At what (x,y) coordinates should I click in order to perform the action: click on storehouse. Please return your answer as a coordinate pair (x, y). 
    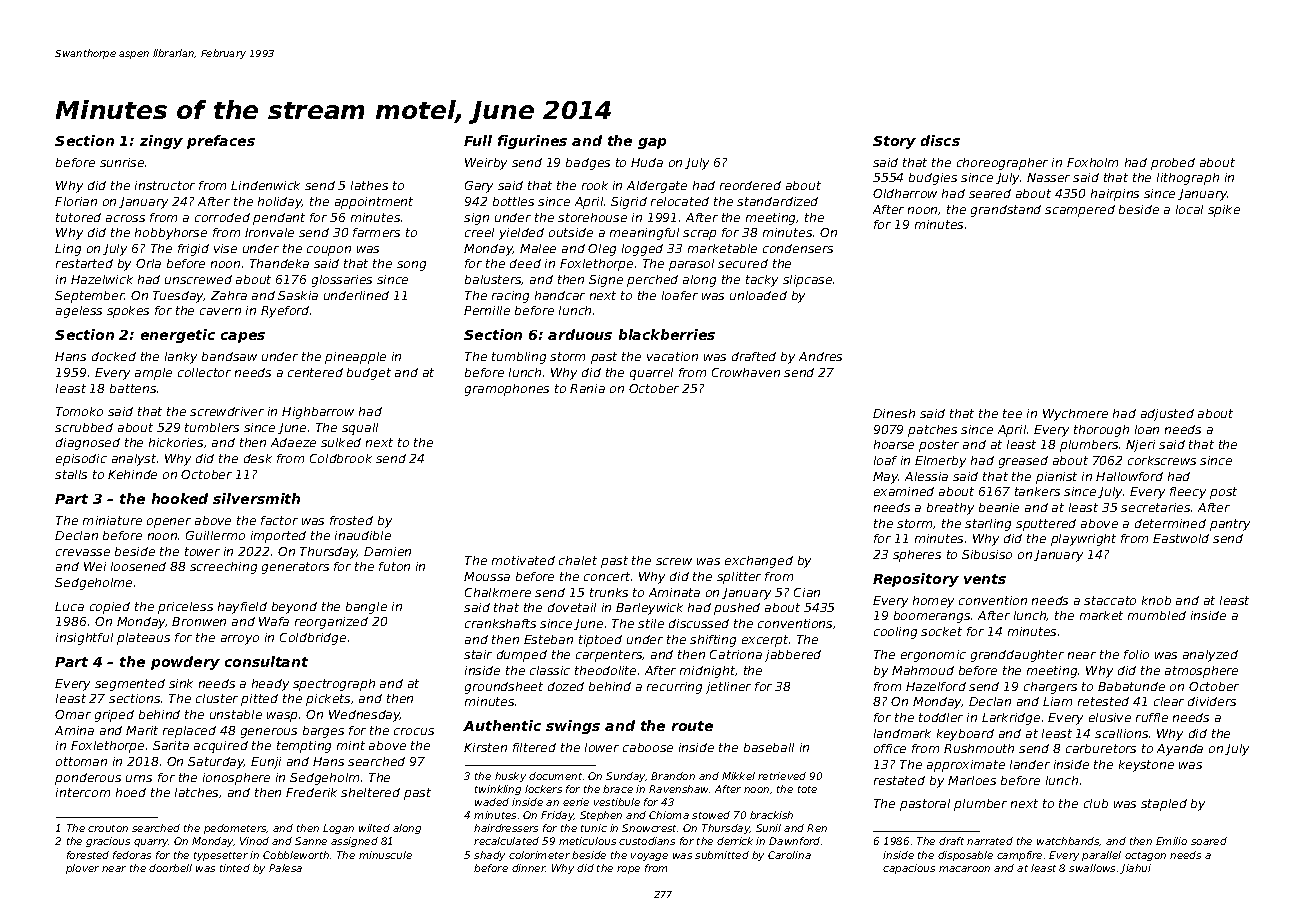
    Looking at the image, I should click on (592, 217).
